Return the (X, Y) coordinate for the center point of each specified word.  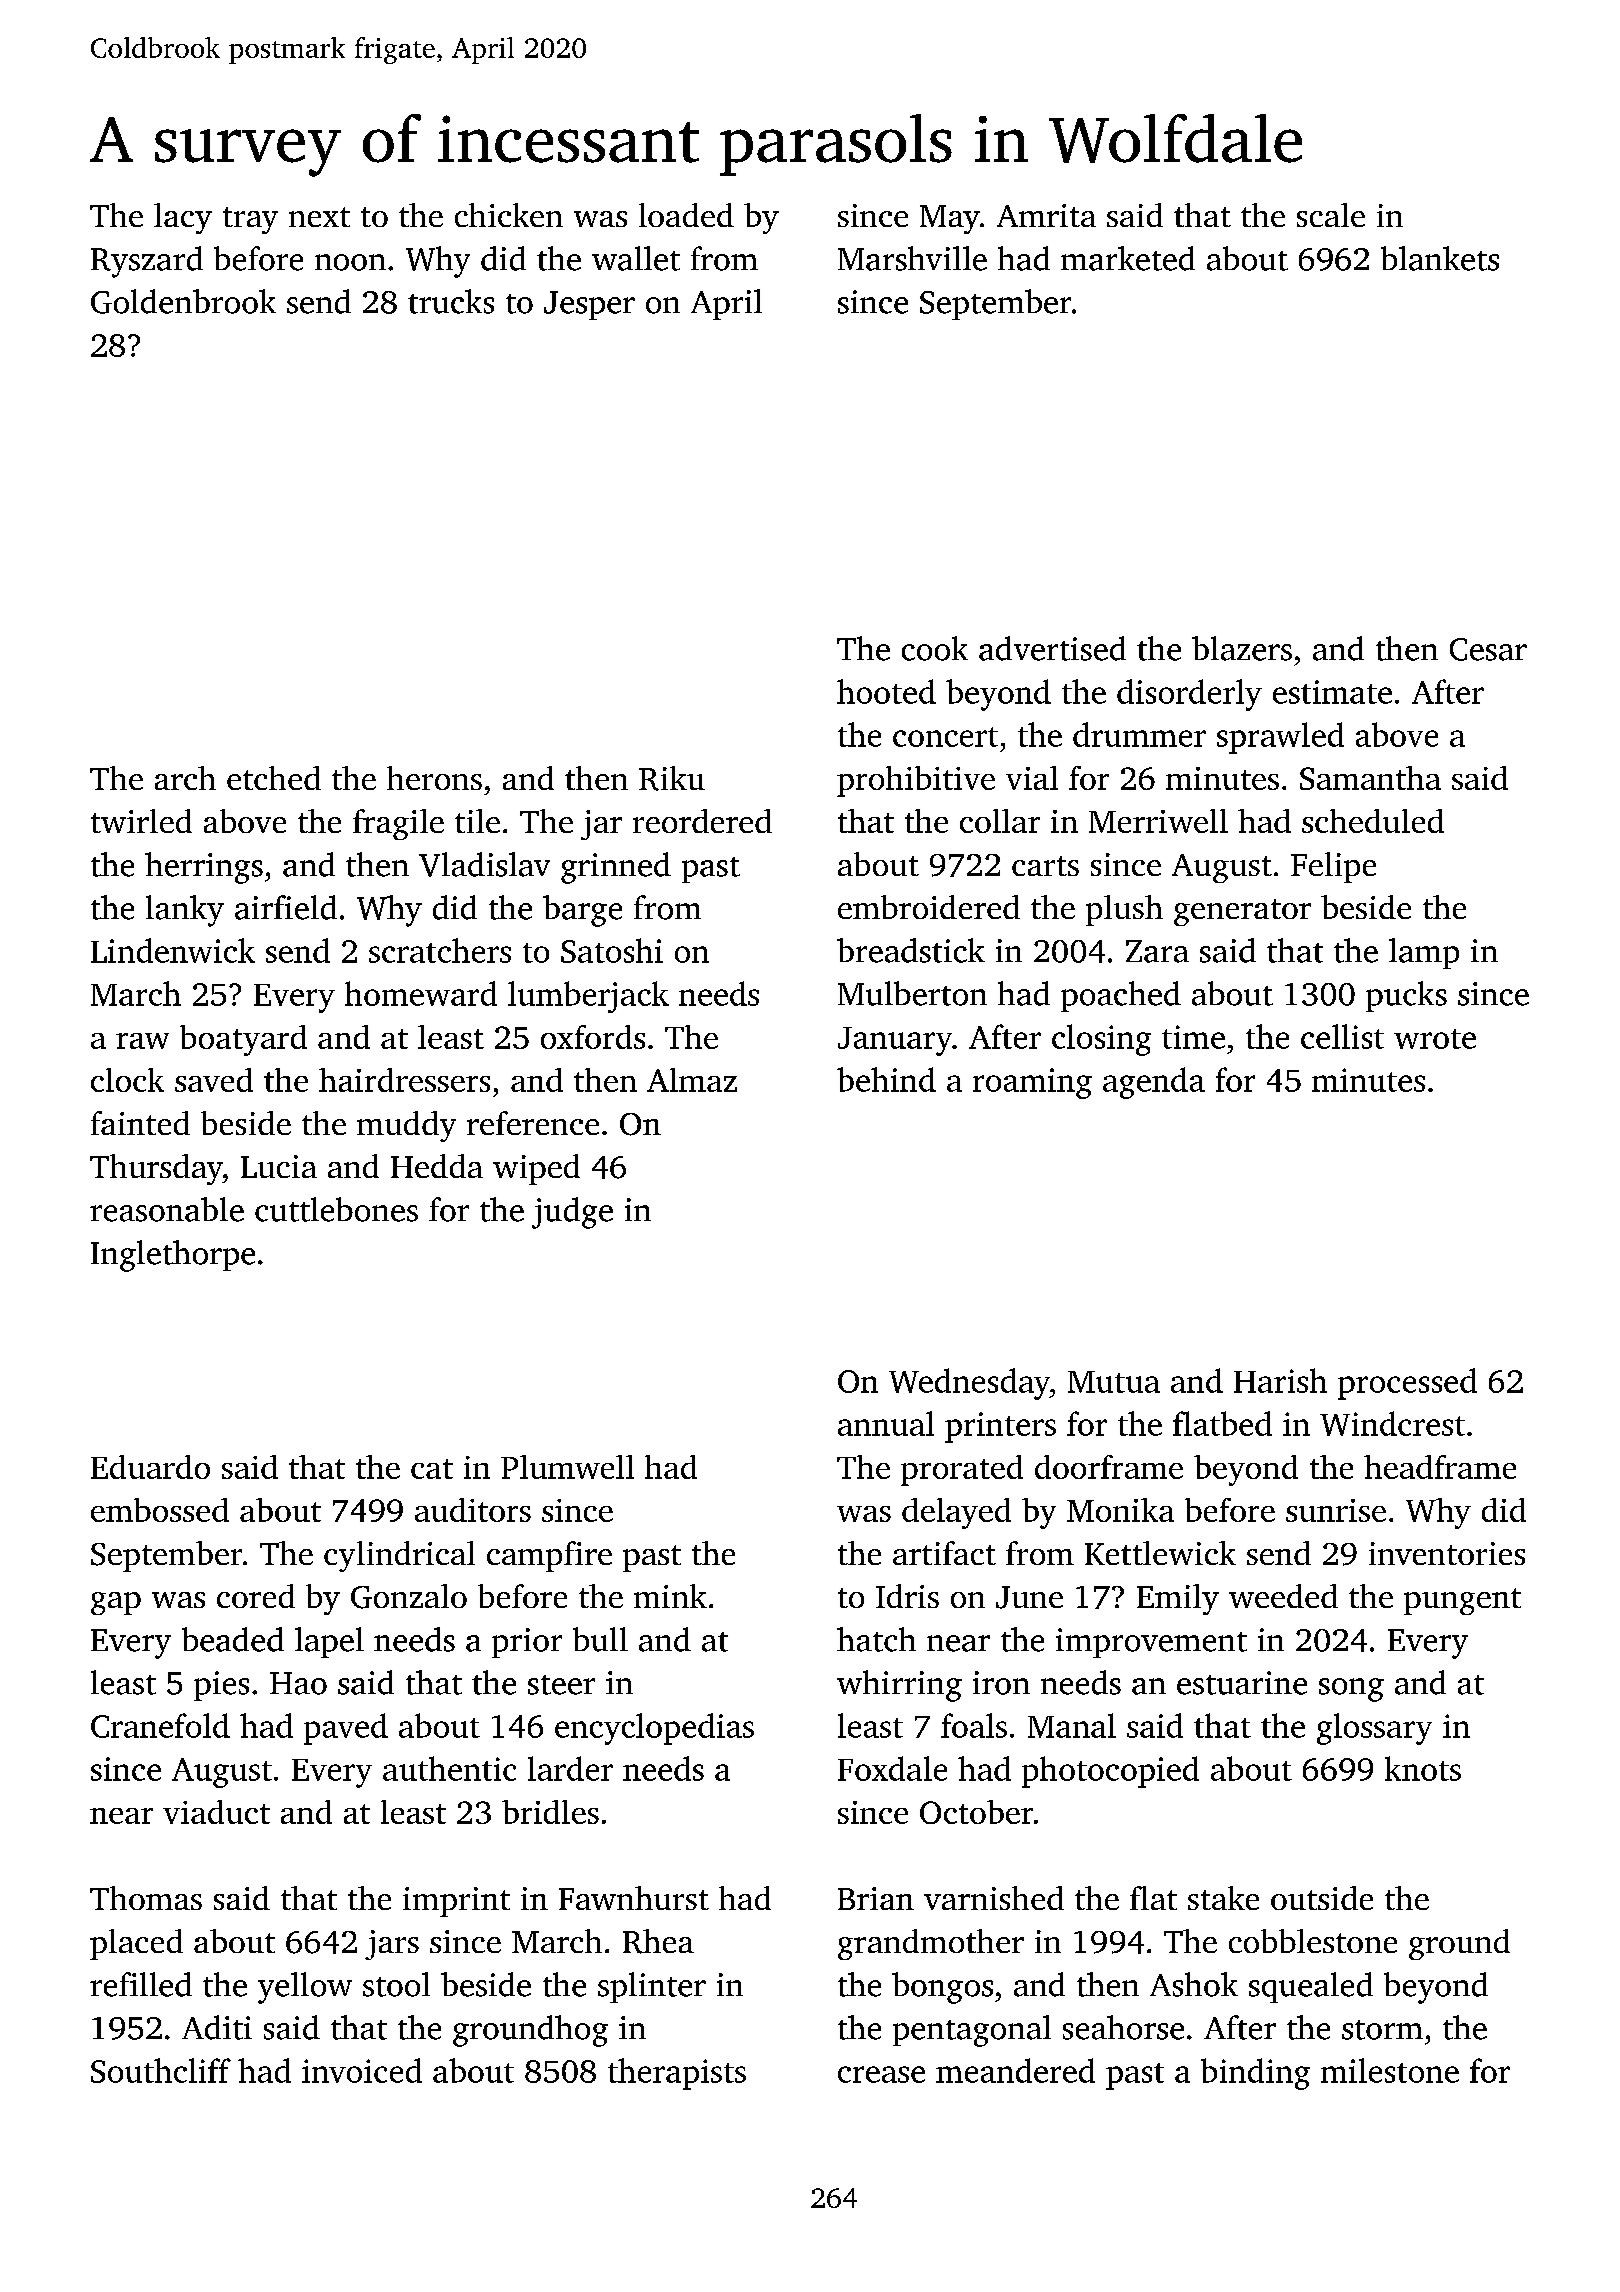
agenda (1154, 1083)
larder (570, 1768)
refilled (141, 1984)
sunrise (1336, 1510)
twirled (141, 821)
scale (1331, 215)
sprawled (1280, 738)
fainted (140, 1123)
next (319, 217)
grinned (616, 868)
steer (561, 1685)
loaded (686, 215)
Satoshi (612, 950)
